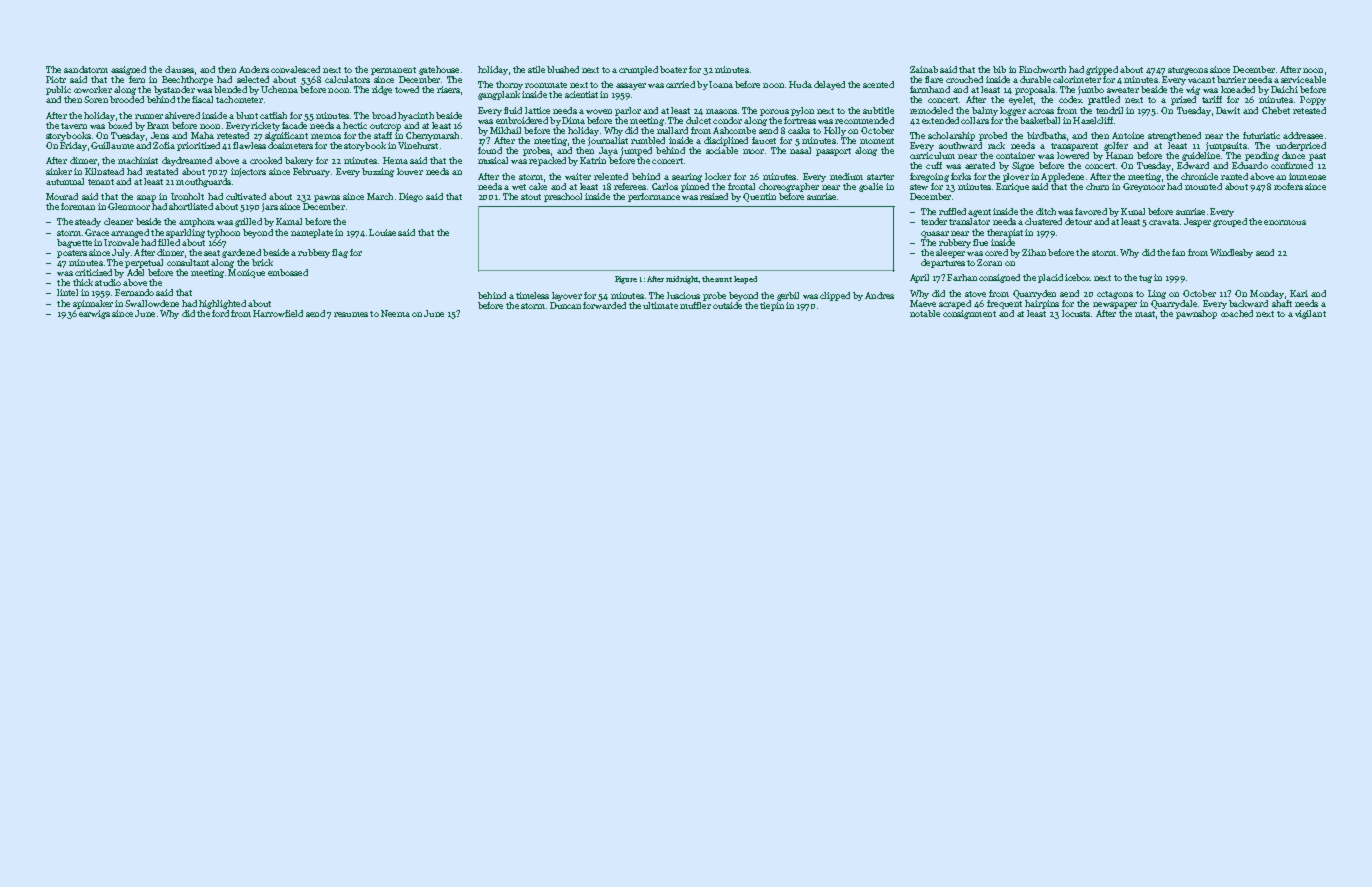  I want to click on eyelet, so click(1021, 100).
